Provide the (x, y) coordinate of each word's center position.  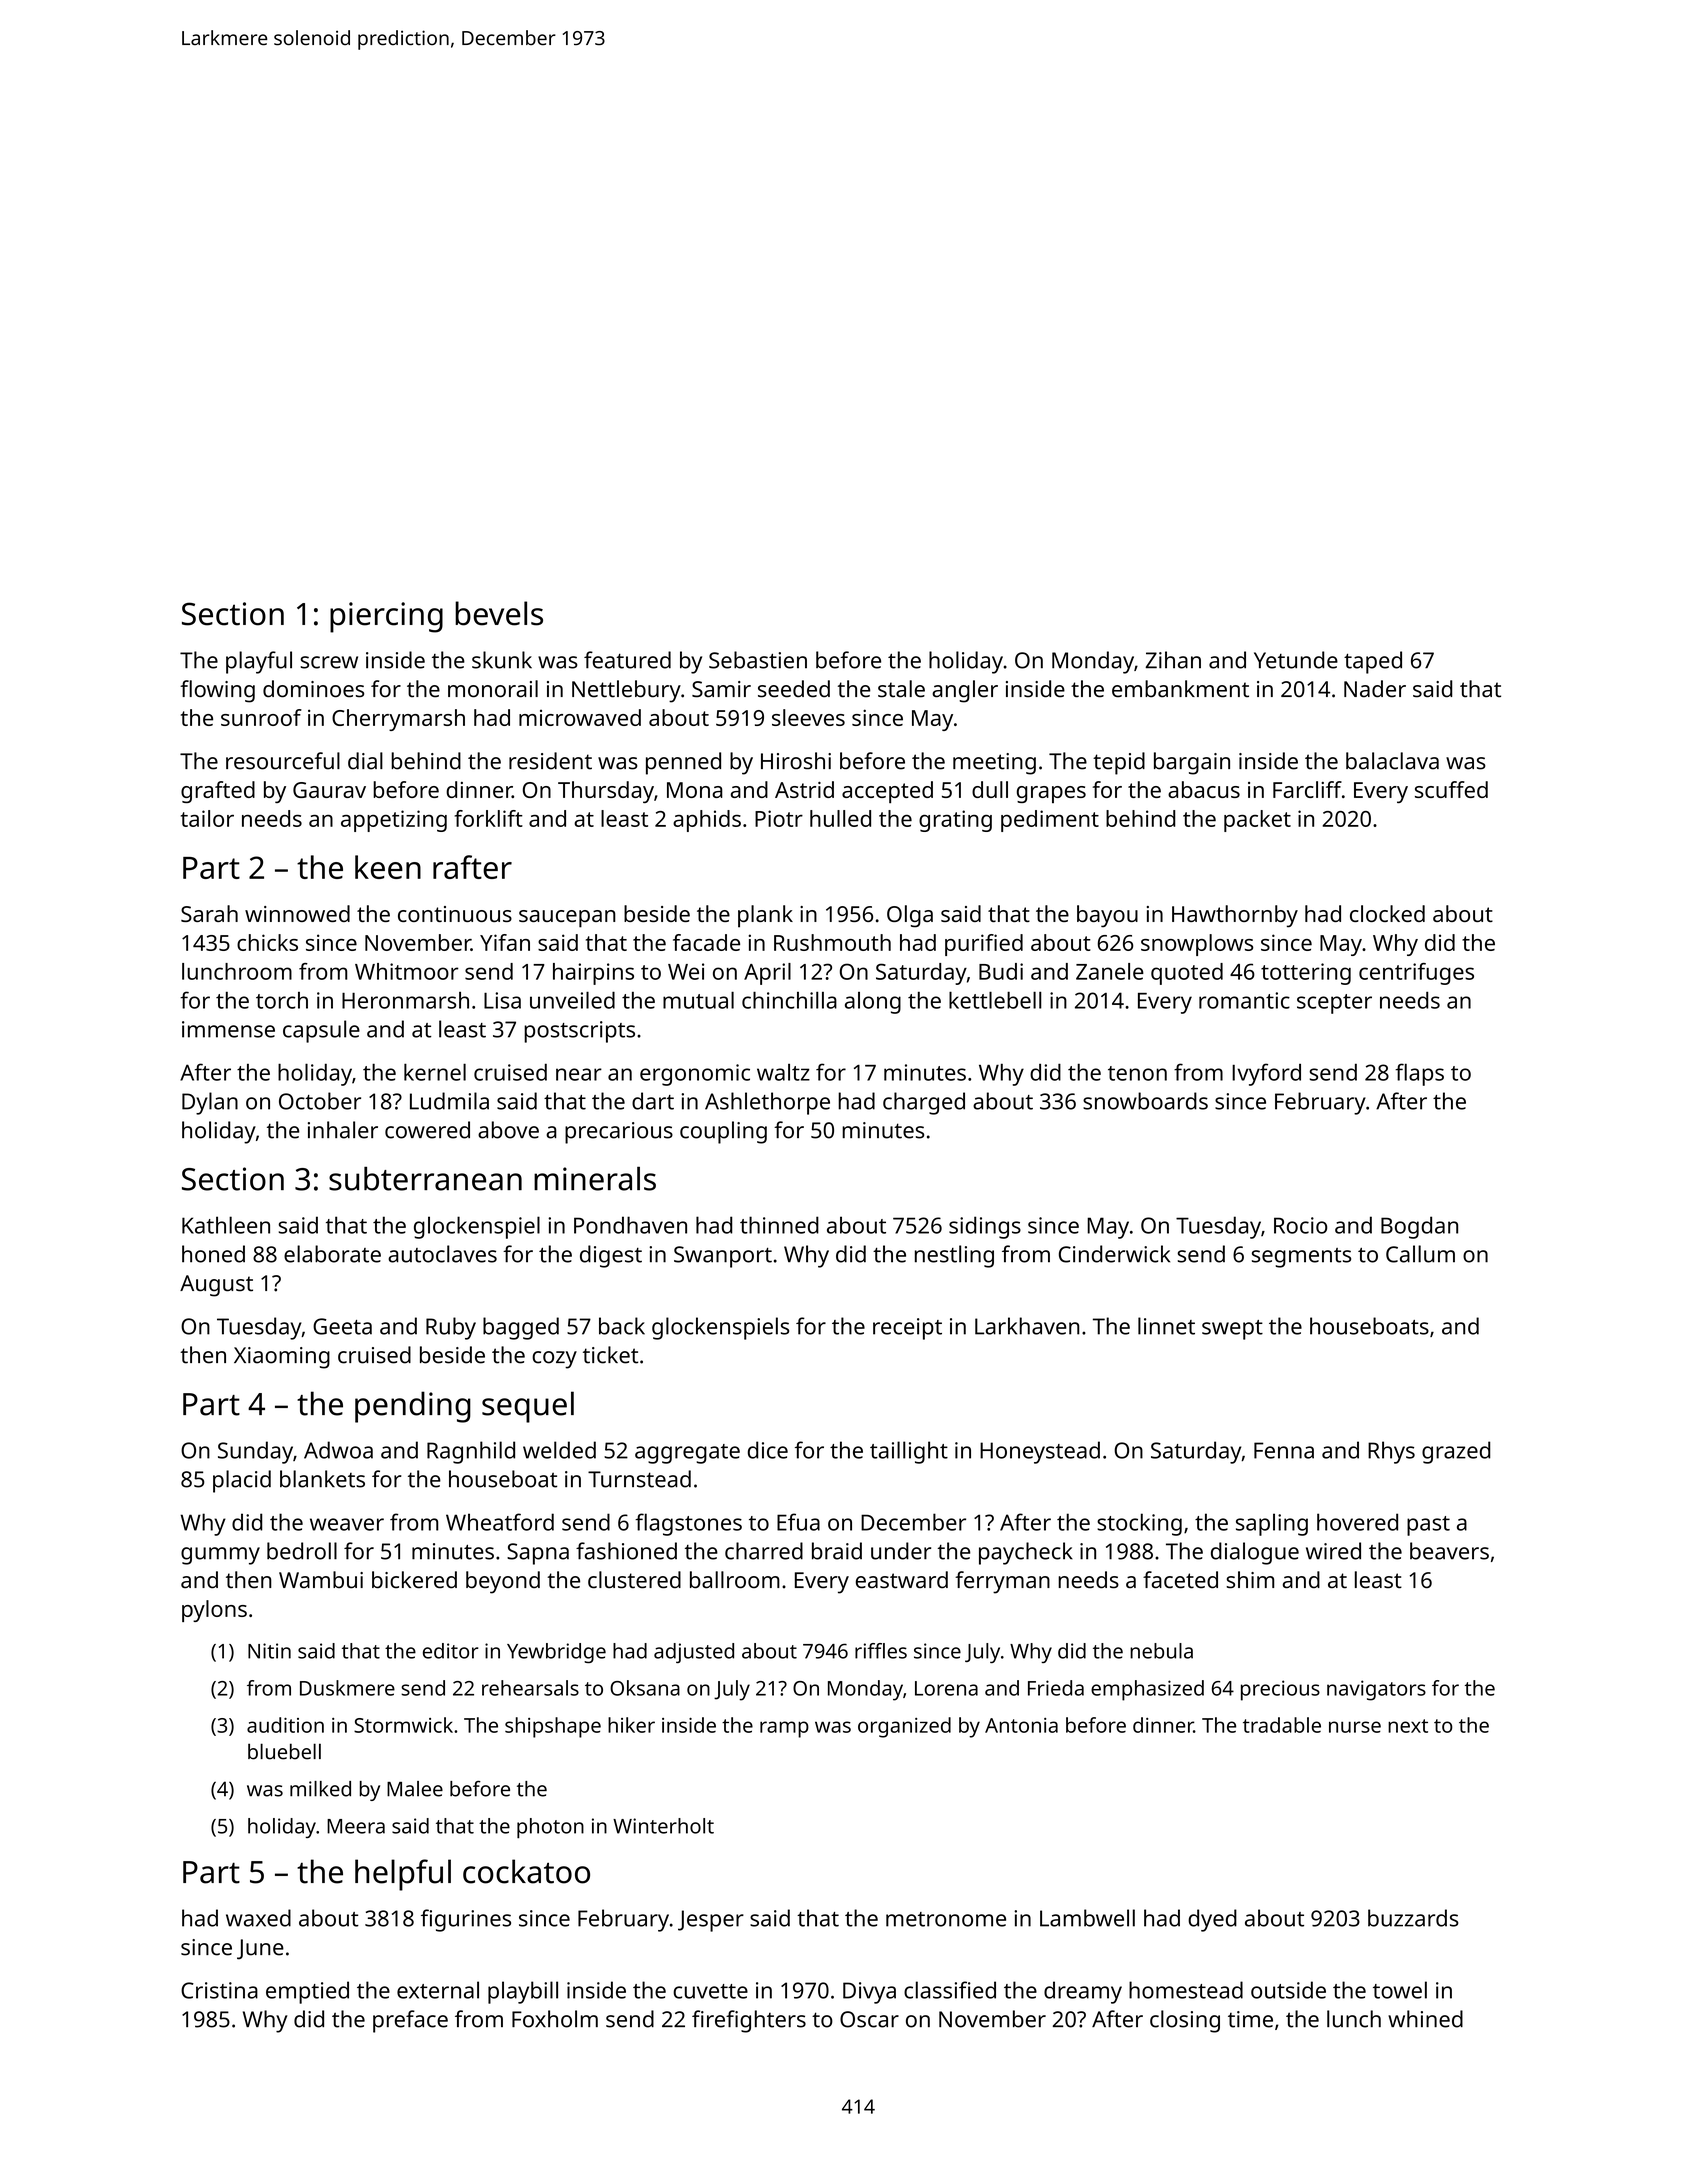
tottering (1306, 974)
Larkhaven (1027, 1326)
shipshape (553, 1727)
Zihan (1173, 660)
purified (984, 945)
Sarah (209, 913)
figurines (466, 1920)
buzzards (1413, 1918)
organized (904, 1727)
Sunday (255, 1452)
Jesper (711, 1921)
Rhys (1391, 1452)
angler (965, 691)
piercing (386, 617)
